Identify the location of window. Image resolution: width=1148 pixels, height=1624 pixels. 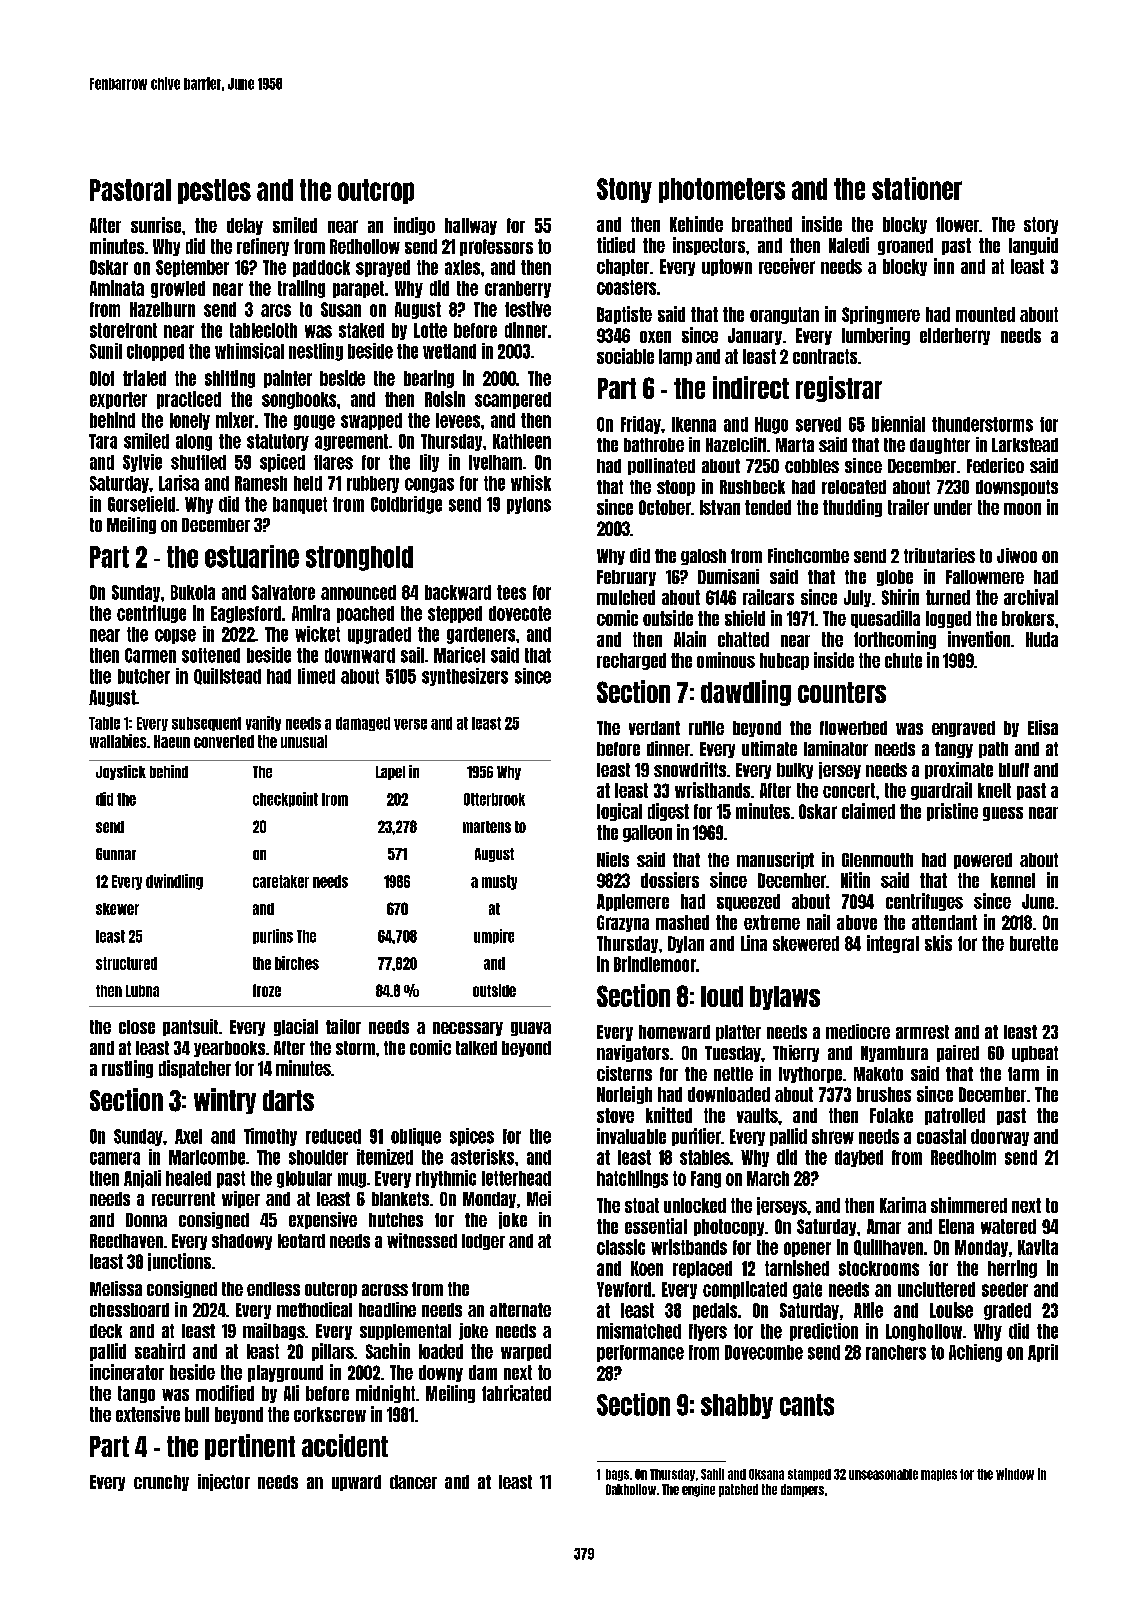
(1015, 1474).
